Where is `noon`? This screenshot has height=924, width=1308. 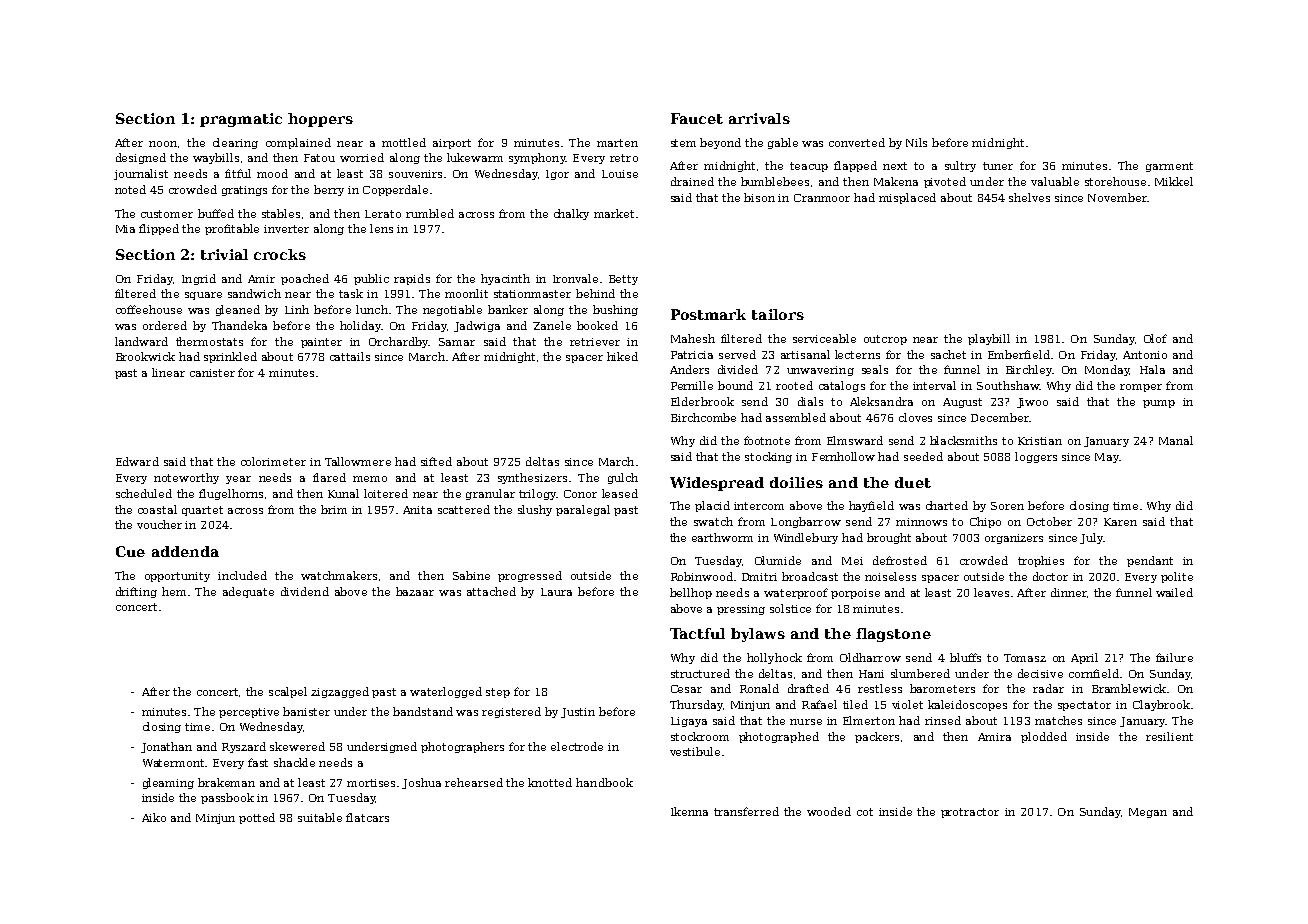 noon is located at coordinates (163, 144).
